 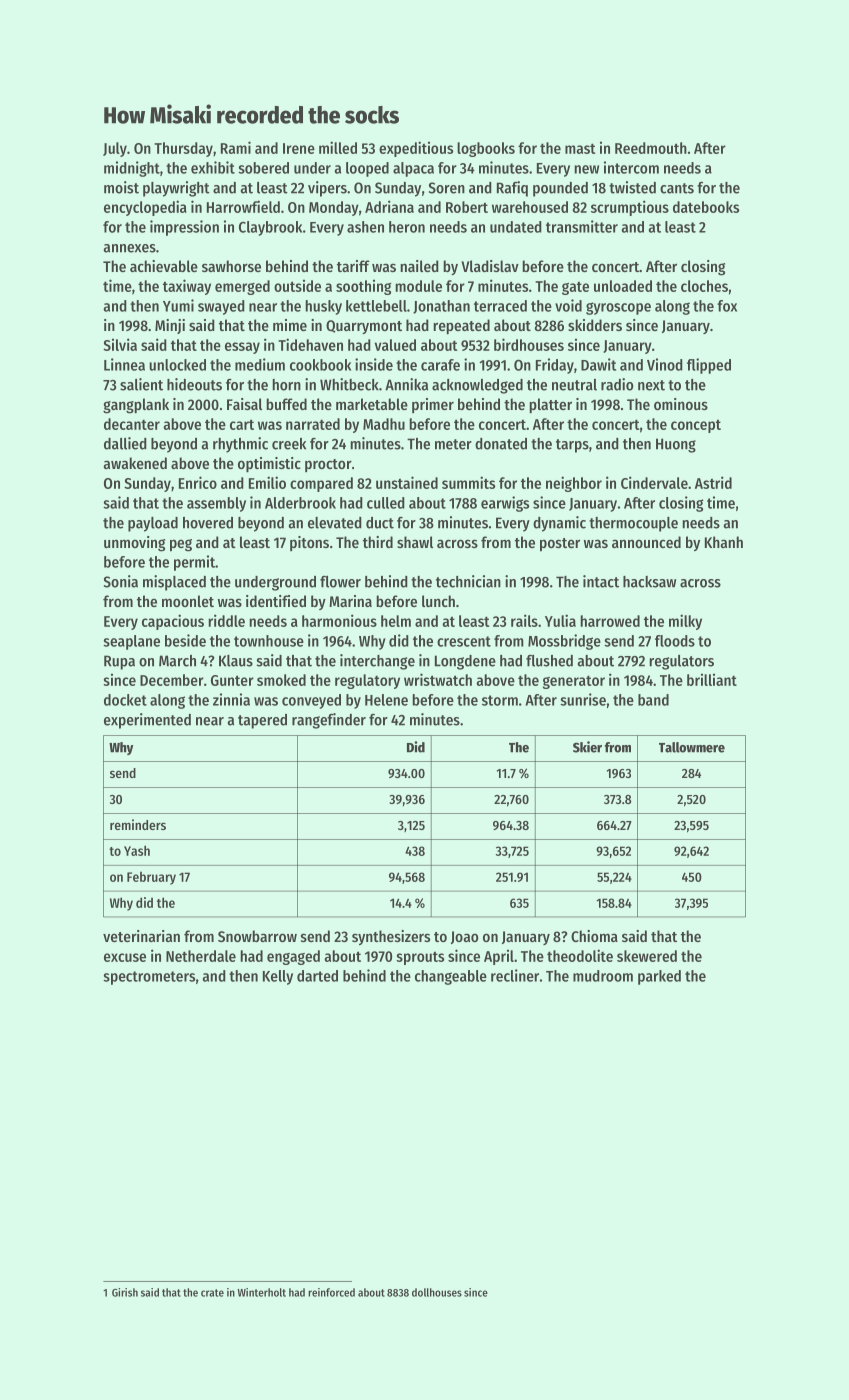 I want to click on parked, so click(x=659, y=977).
